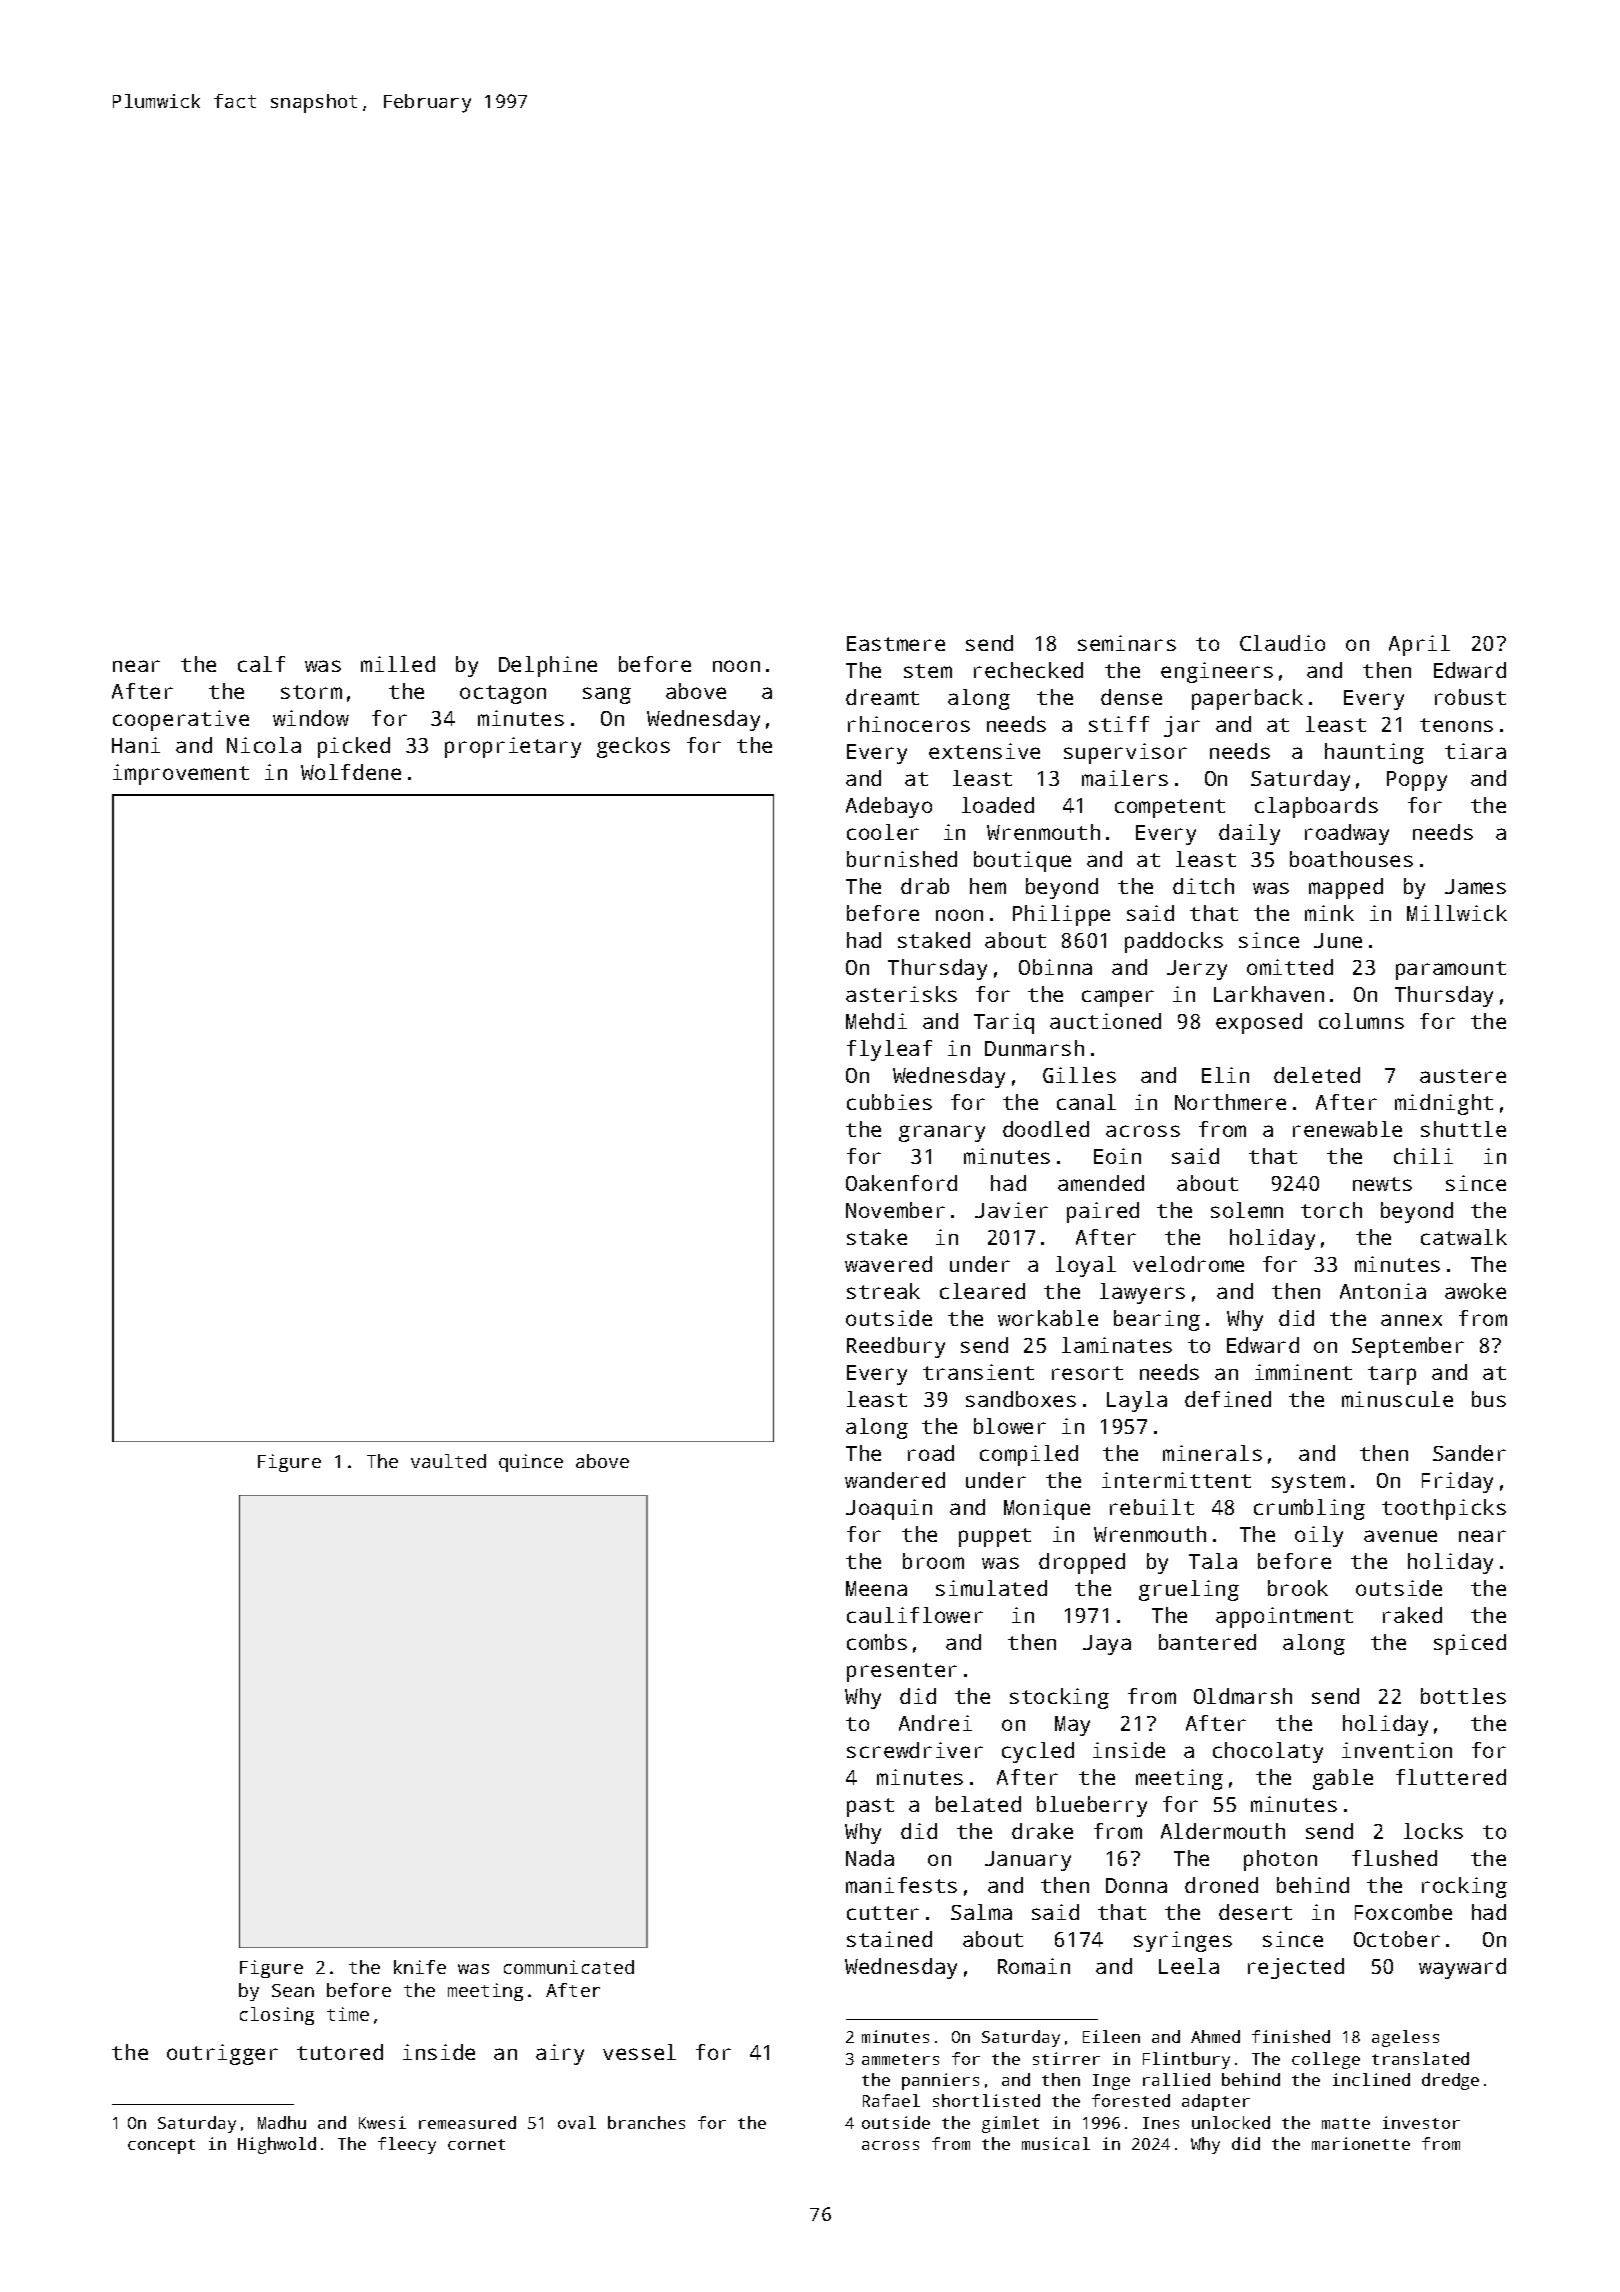  Describe the element at coordinates (448, 1461) in the screenshot. I see `vaulted` at that location.
